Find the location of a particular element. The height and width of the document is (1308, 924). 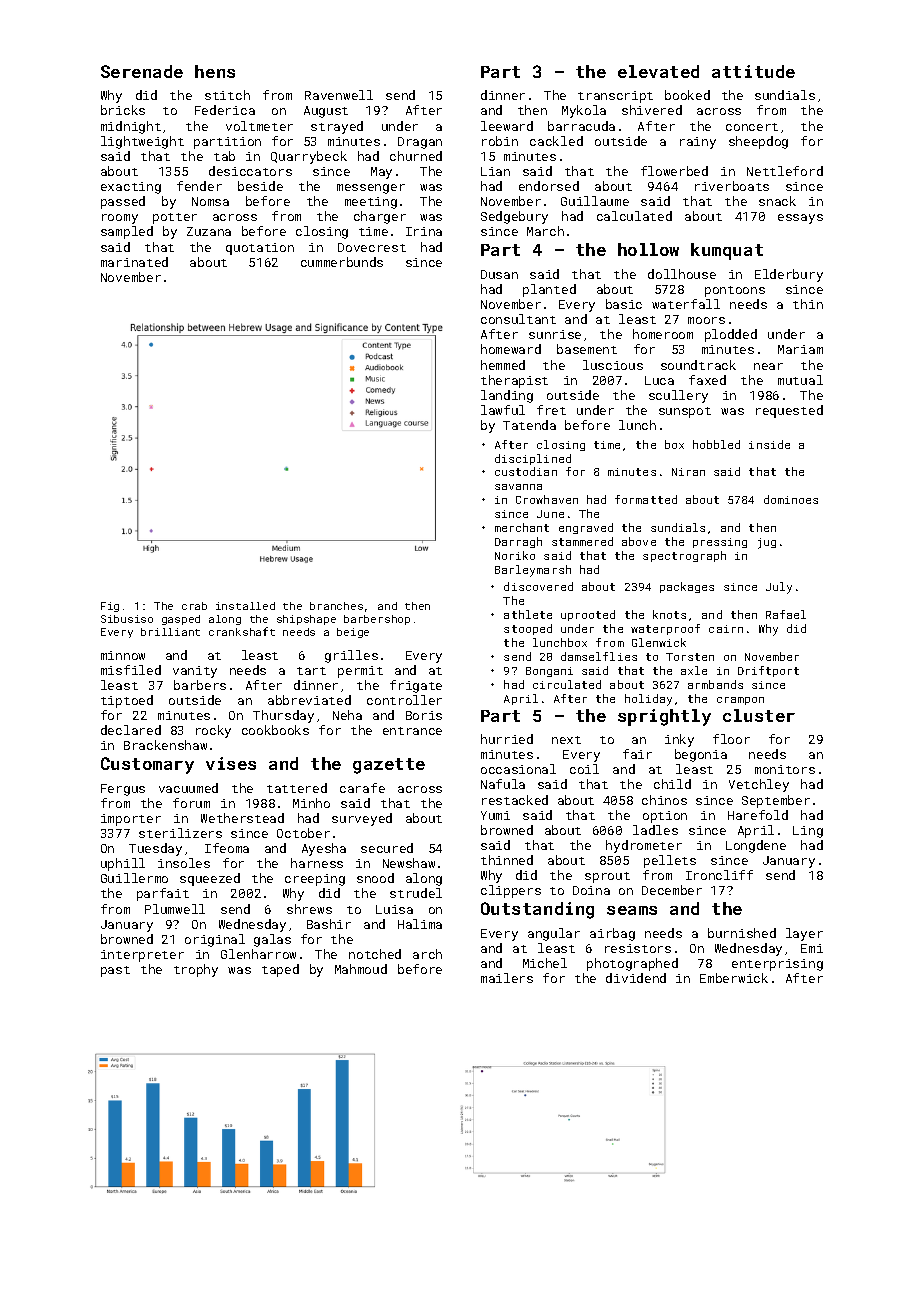

elevated is located at coordinates (658, 71).
